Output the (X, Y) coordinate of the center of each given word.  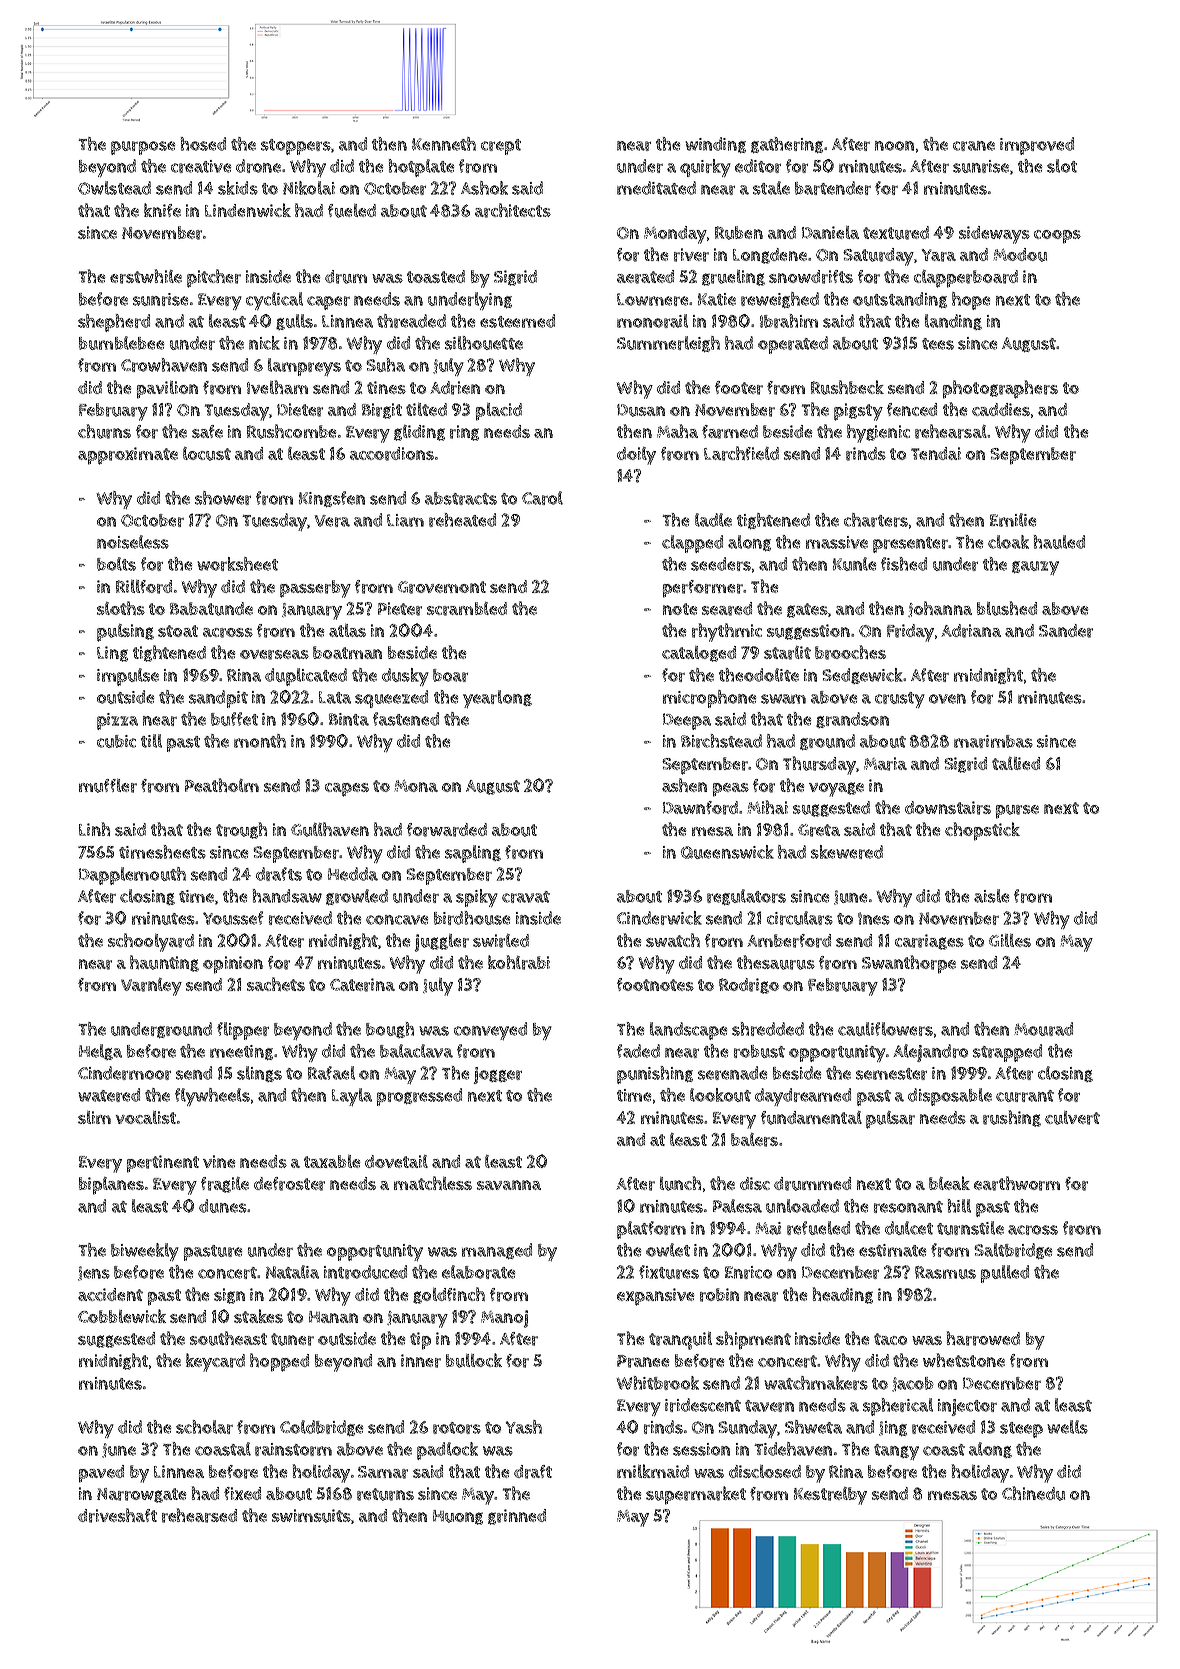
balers (754, 1140)
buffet (234, 719)
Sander (1066, 631)
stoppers (296, 147)
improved (1037, 146)
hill (959, 1206)
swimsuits (311, 1516)
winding (715, 145)
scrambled (467, 609)
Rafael (331, 1073)
